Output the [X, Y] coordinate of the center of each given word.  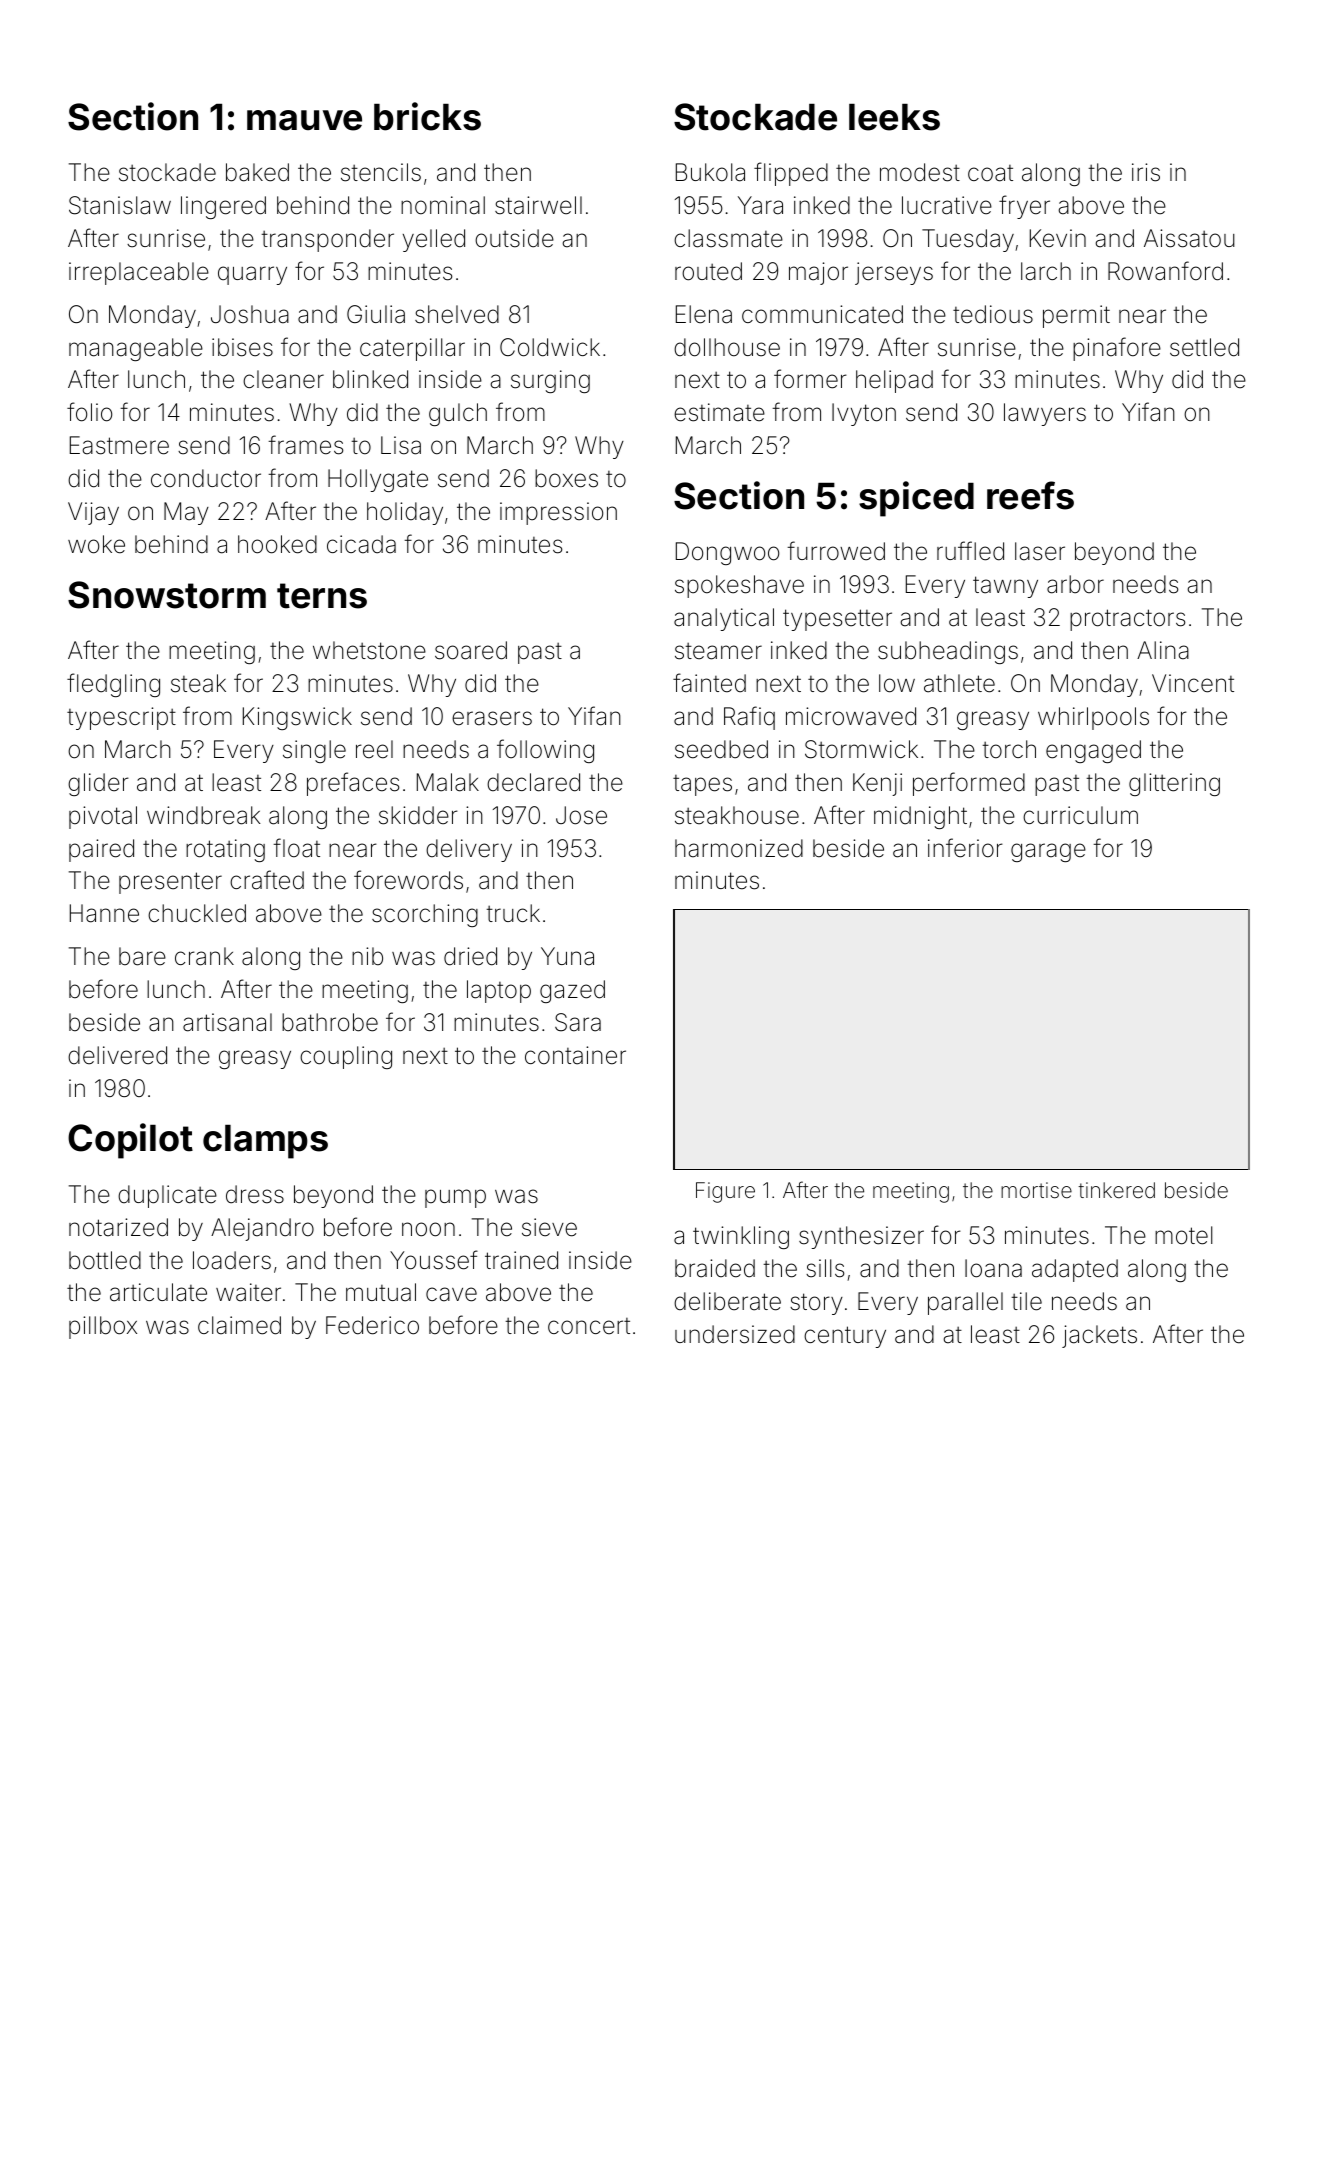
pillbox [103, 1327]
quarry [252, 275]
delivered [117, 1055]
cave [451, 1294]
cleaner [283, 379]
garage [1048, 852]
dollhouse [727, 347]
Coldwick [550, 347]
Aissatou [1189, 238]
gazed [572, 991]
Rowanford [1165, 271]
